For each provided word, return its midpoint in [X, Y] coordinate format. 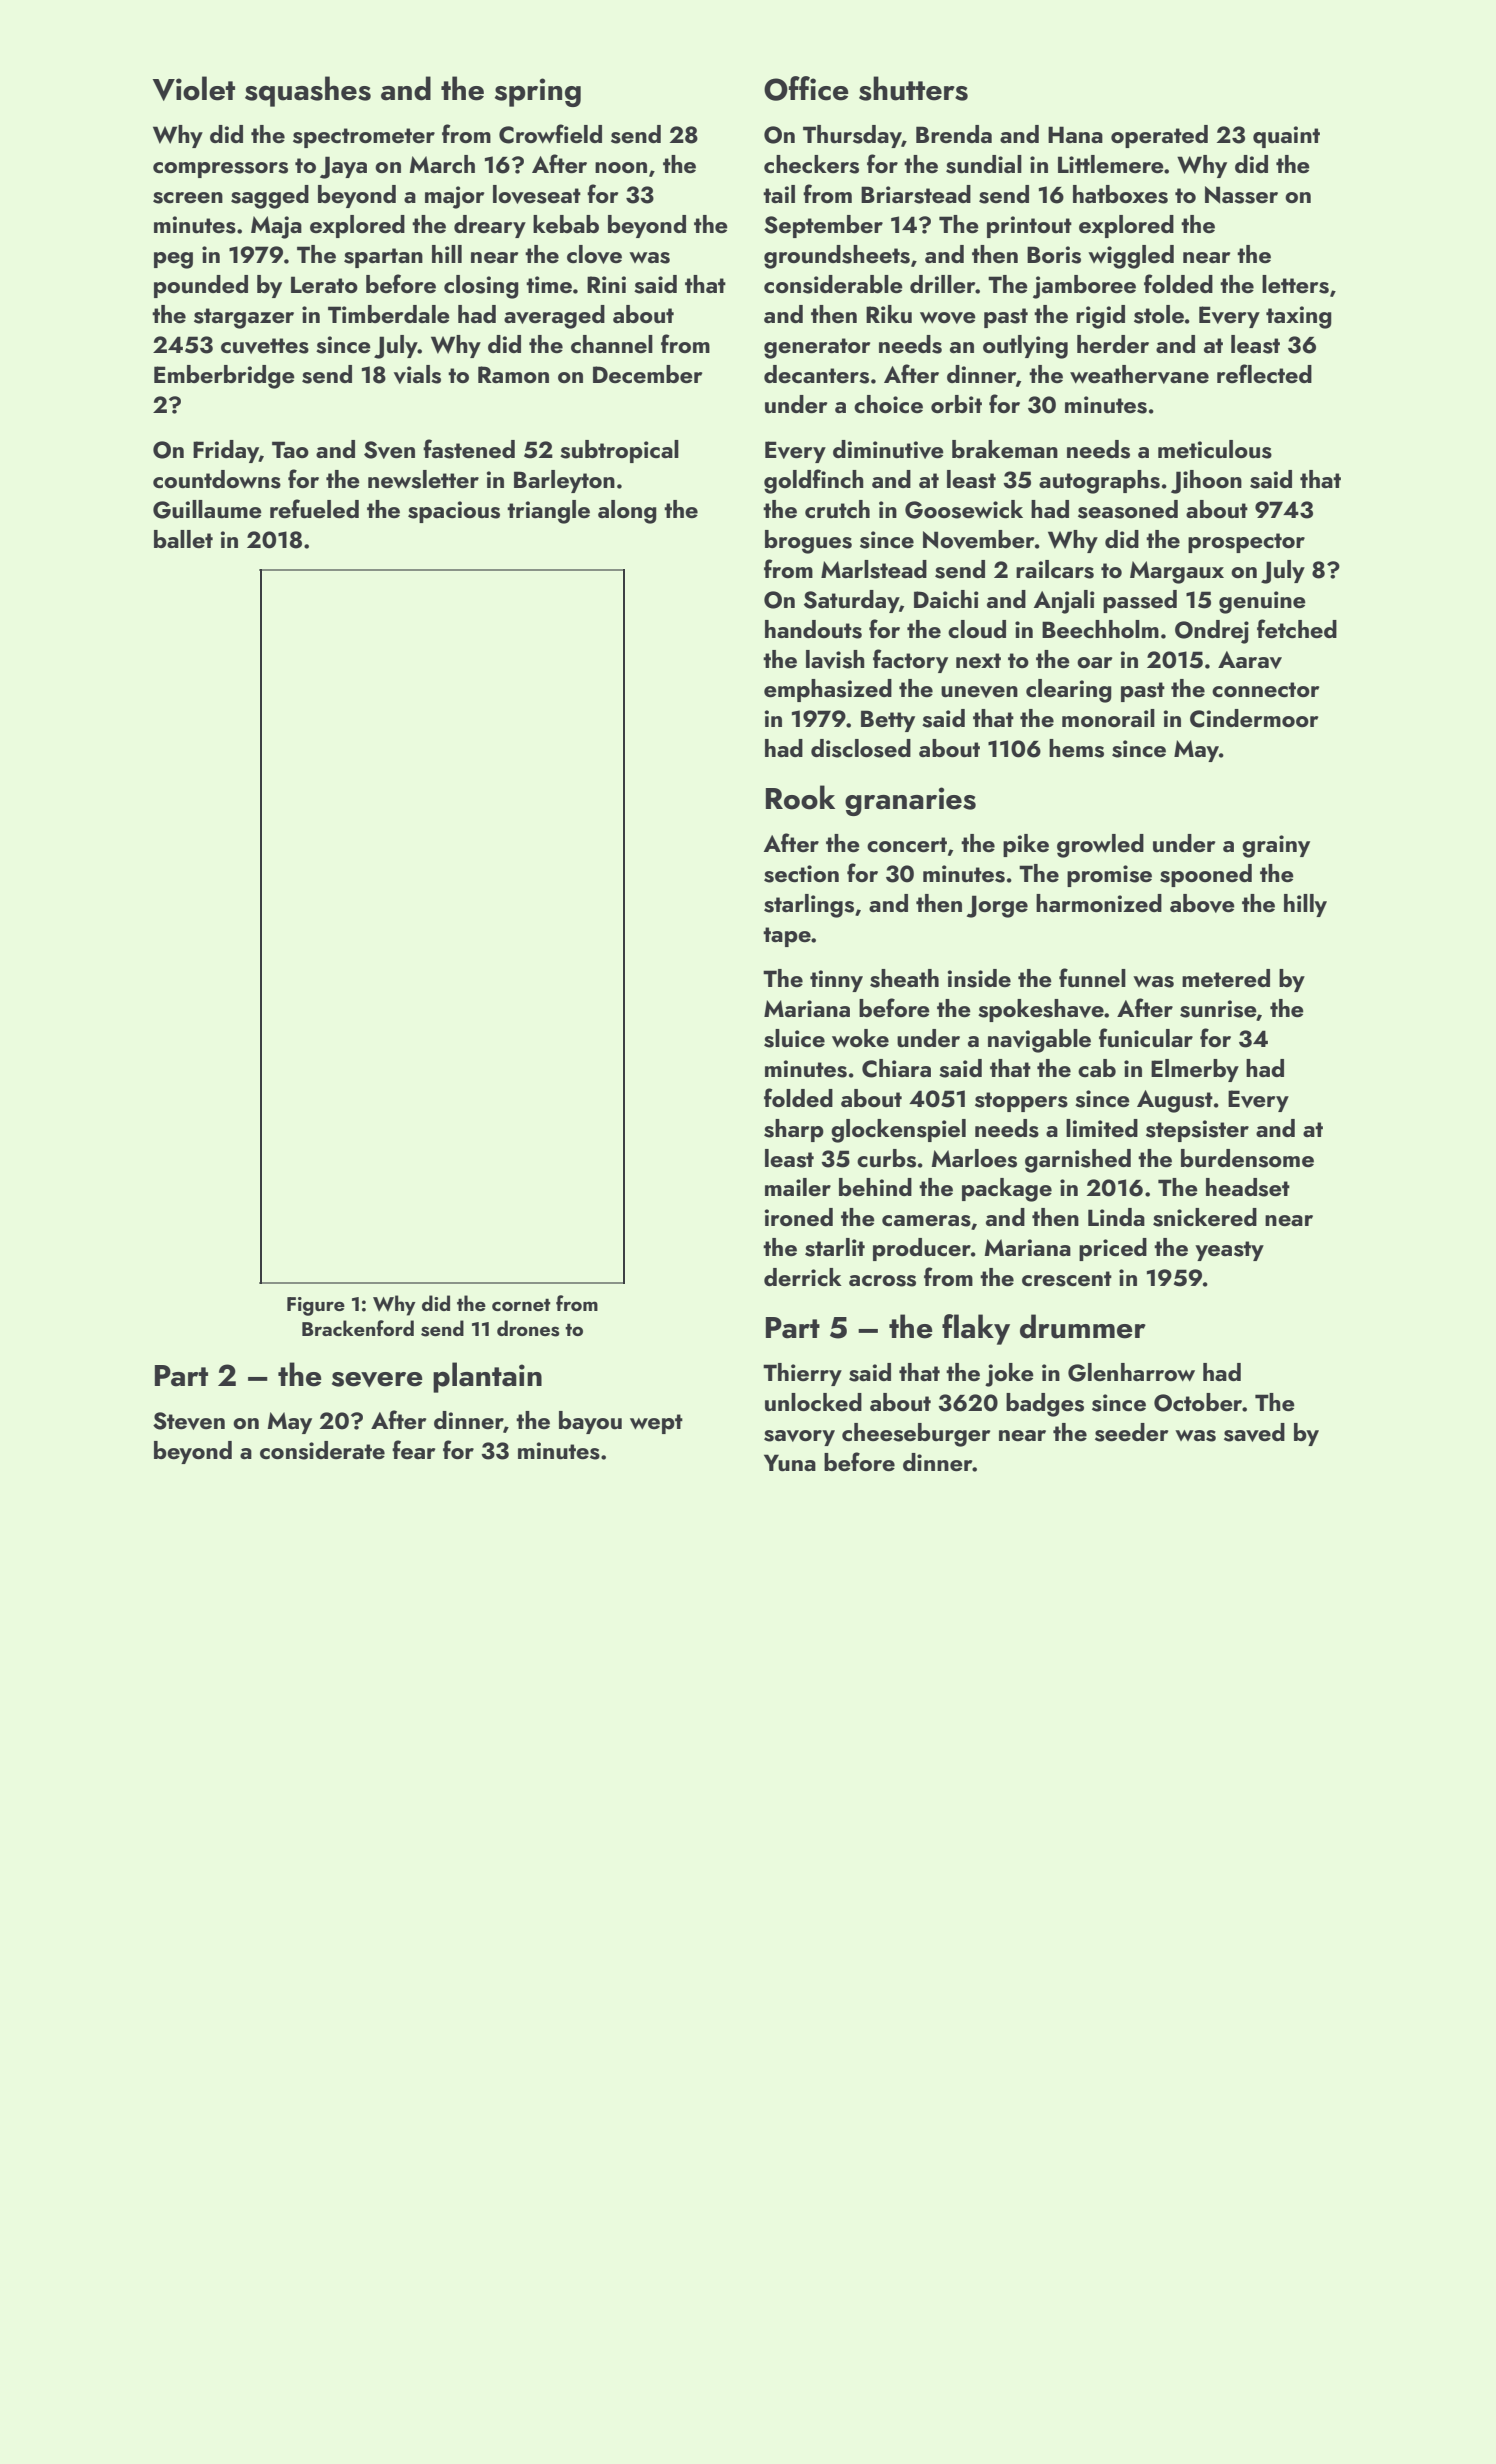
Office [806, 88]
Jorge [997, 906]
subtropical [619, 451]
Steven [189, 1421]
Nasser [1241, 195]
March [442, 164]
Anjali [1064, 602]
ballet [183, 539]
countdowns [217, 479]
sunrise [1218, 1009]
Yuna [790, 1463]
